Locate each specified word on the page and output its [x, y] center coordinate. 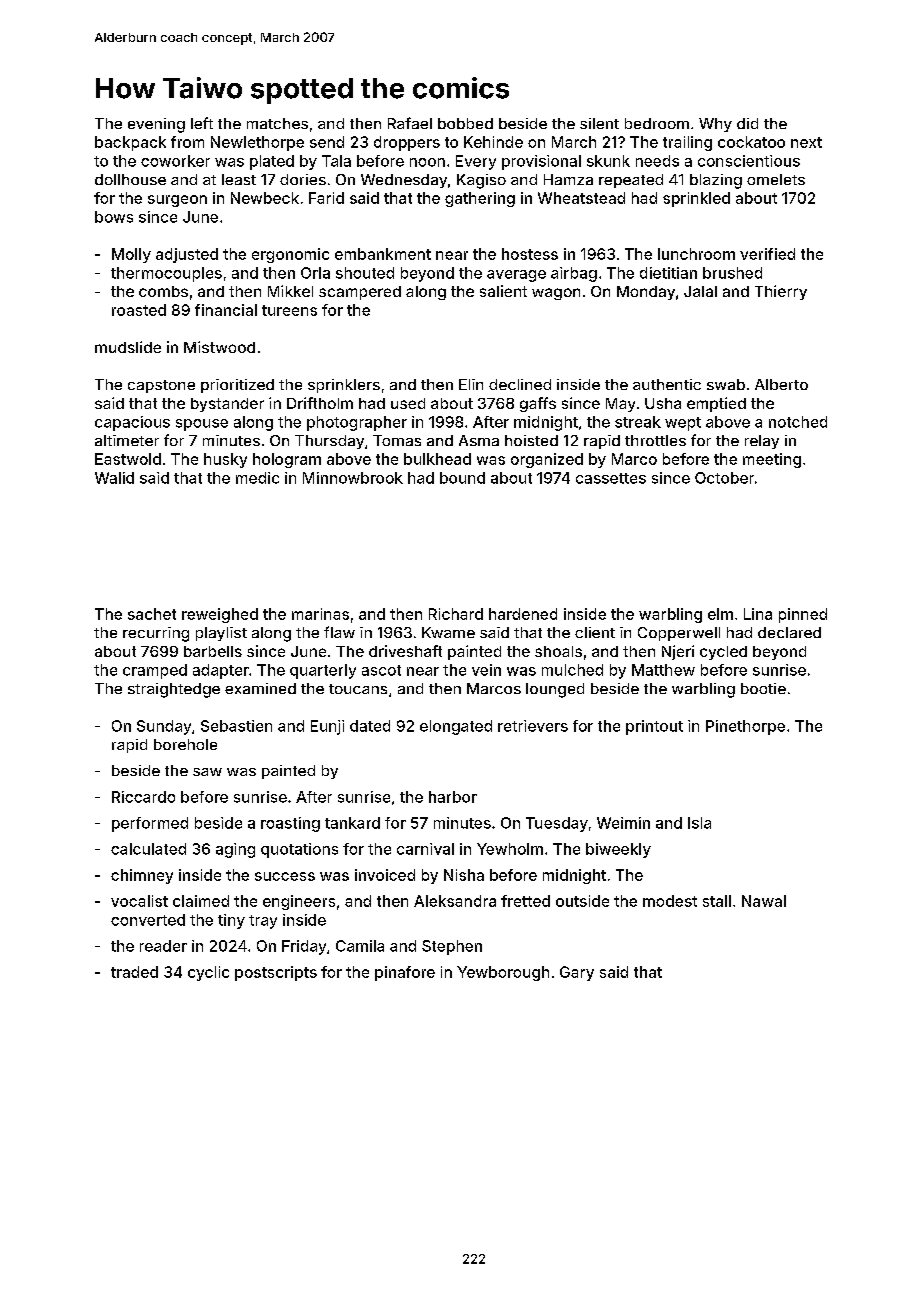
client [595, 632]
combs [163, 291]
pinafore [405, 973]
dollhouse [130, 179]
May [620, 405]
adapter [221, 671]
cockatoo [751, 142]
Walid [114, 478]
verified [767, 254]
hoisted [531, 440]
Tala [336, 161]
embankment [383, 254]
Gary [577, 973]
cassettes [611, 478]
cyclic [208, 973]
